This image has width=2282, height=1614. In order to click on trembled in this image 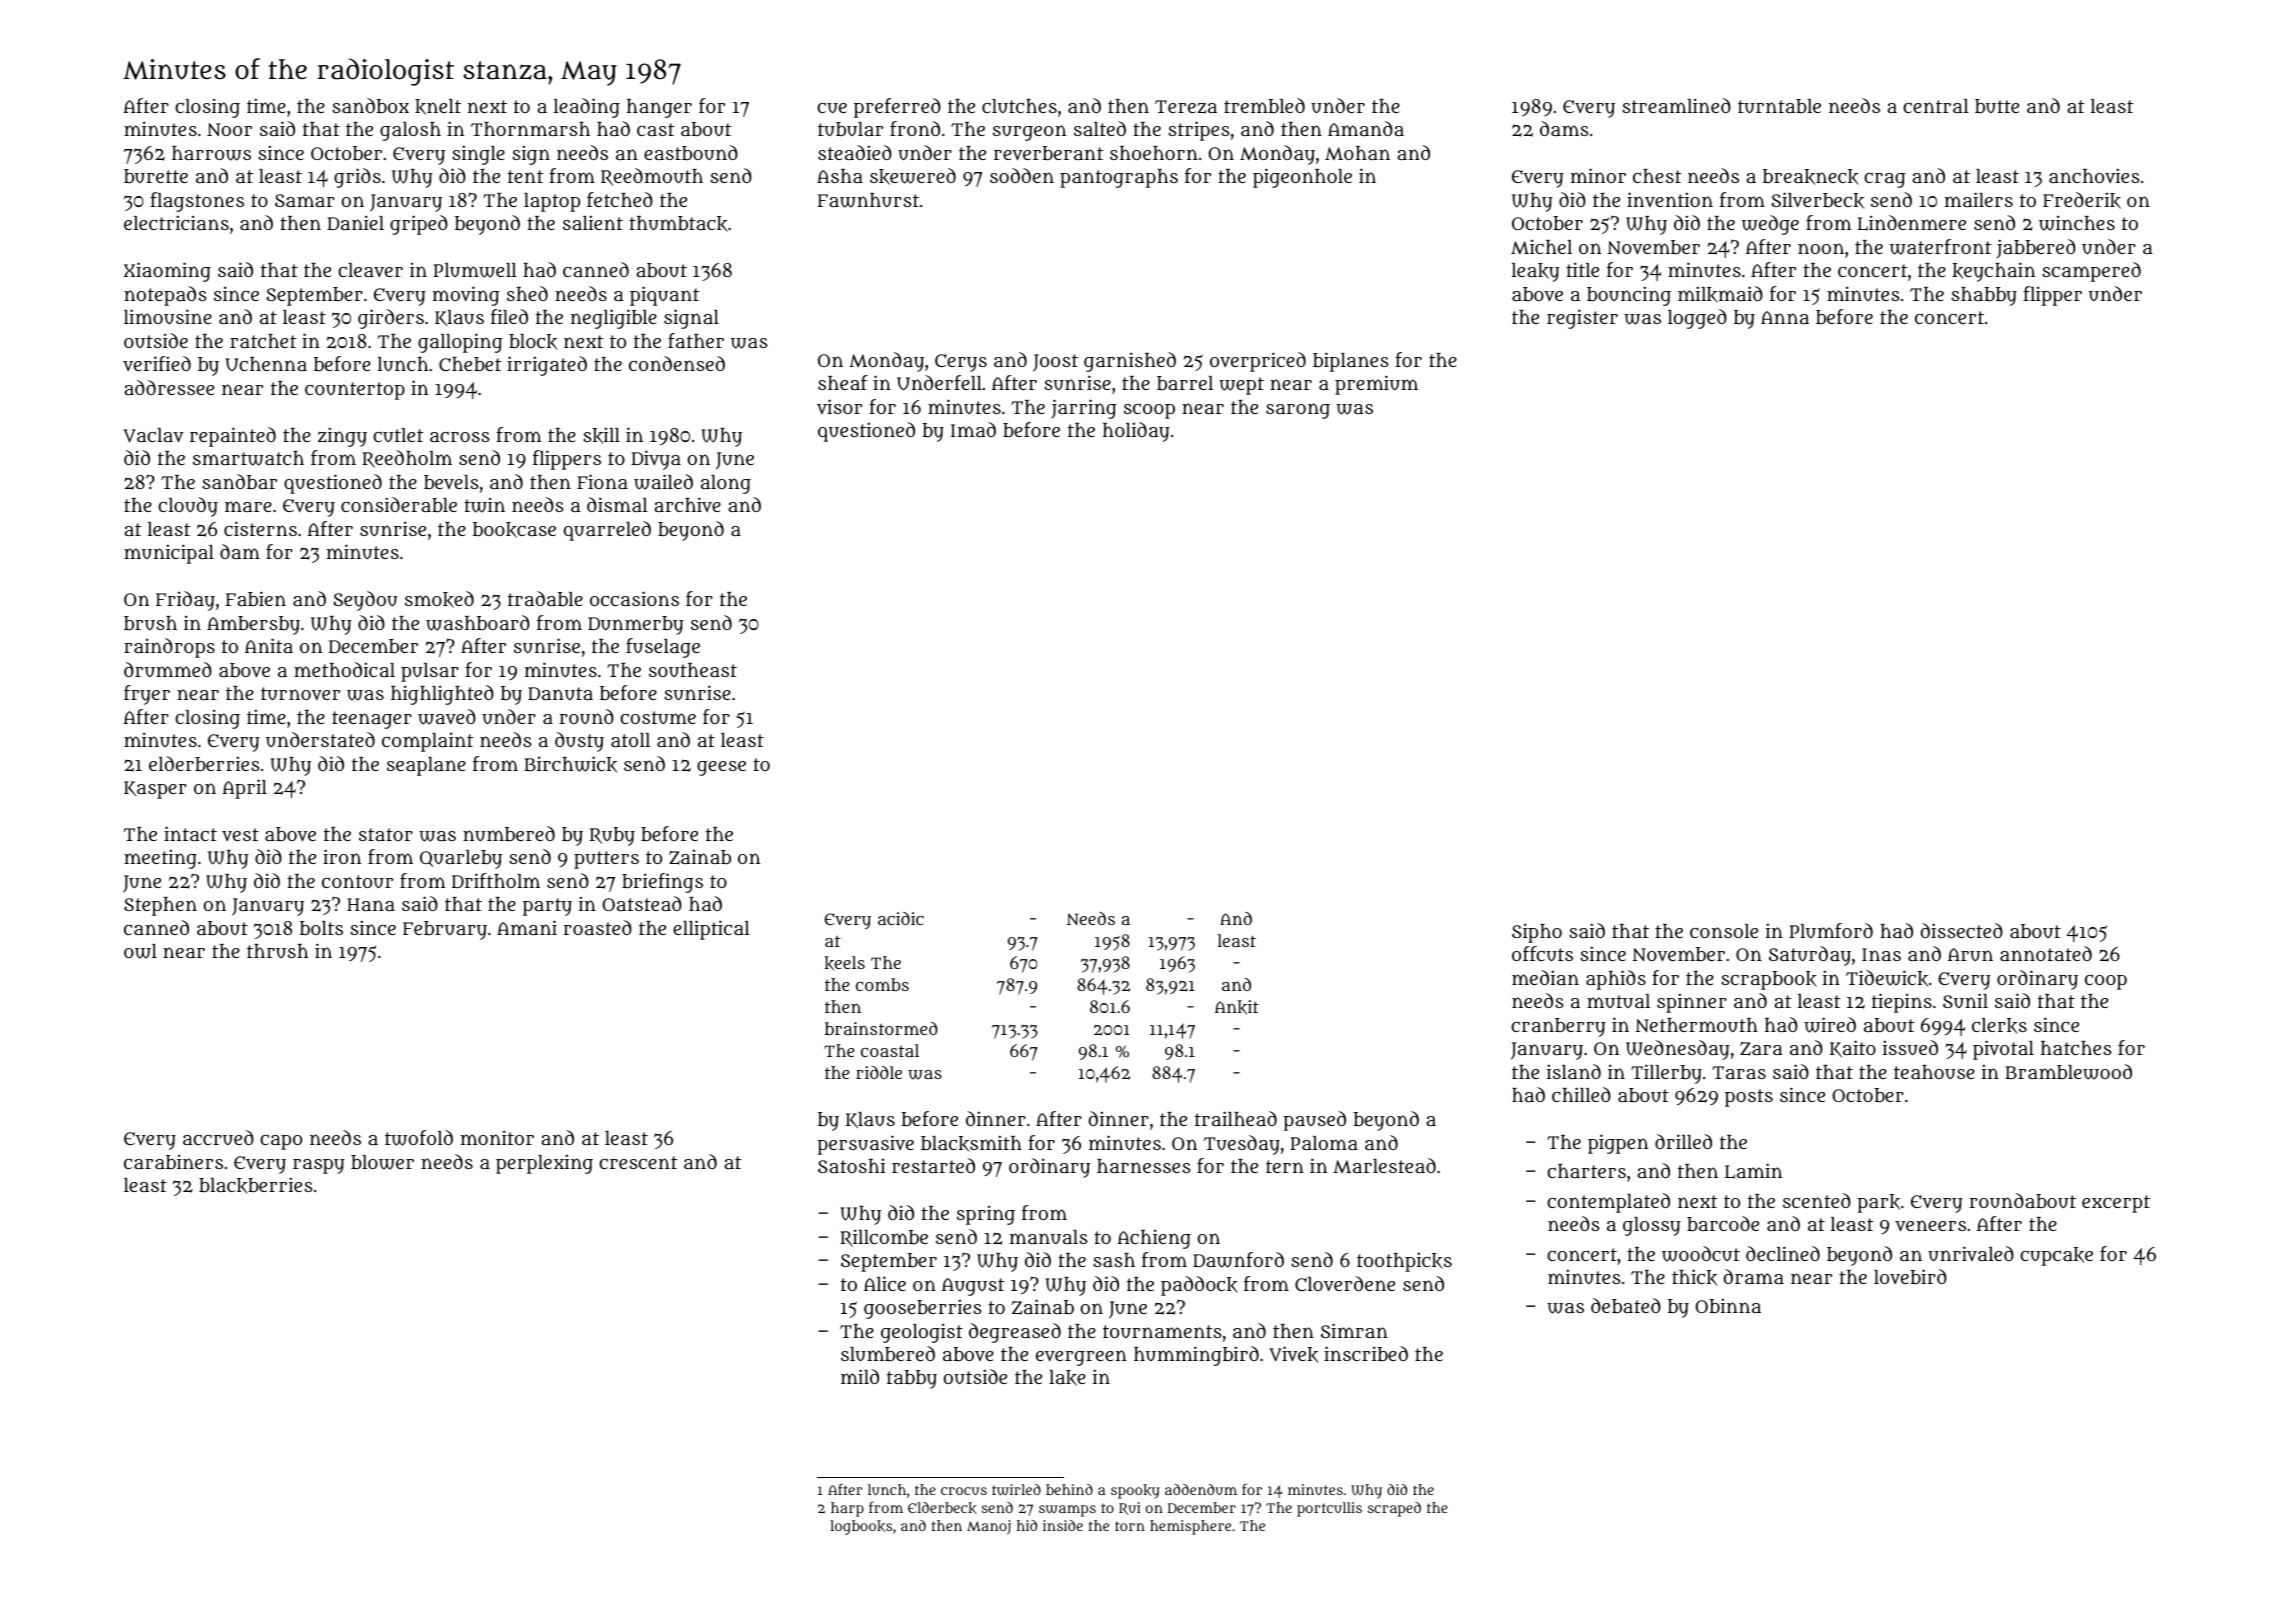, I will do `click(1264, 105)`.
